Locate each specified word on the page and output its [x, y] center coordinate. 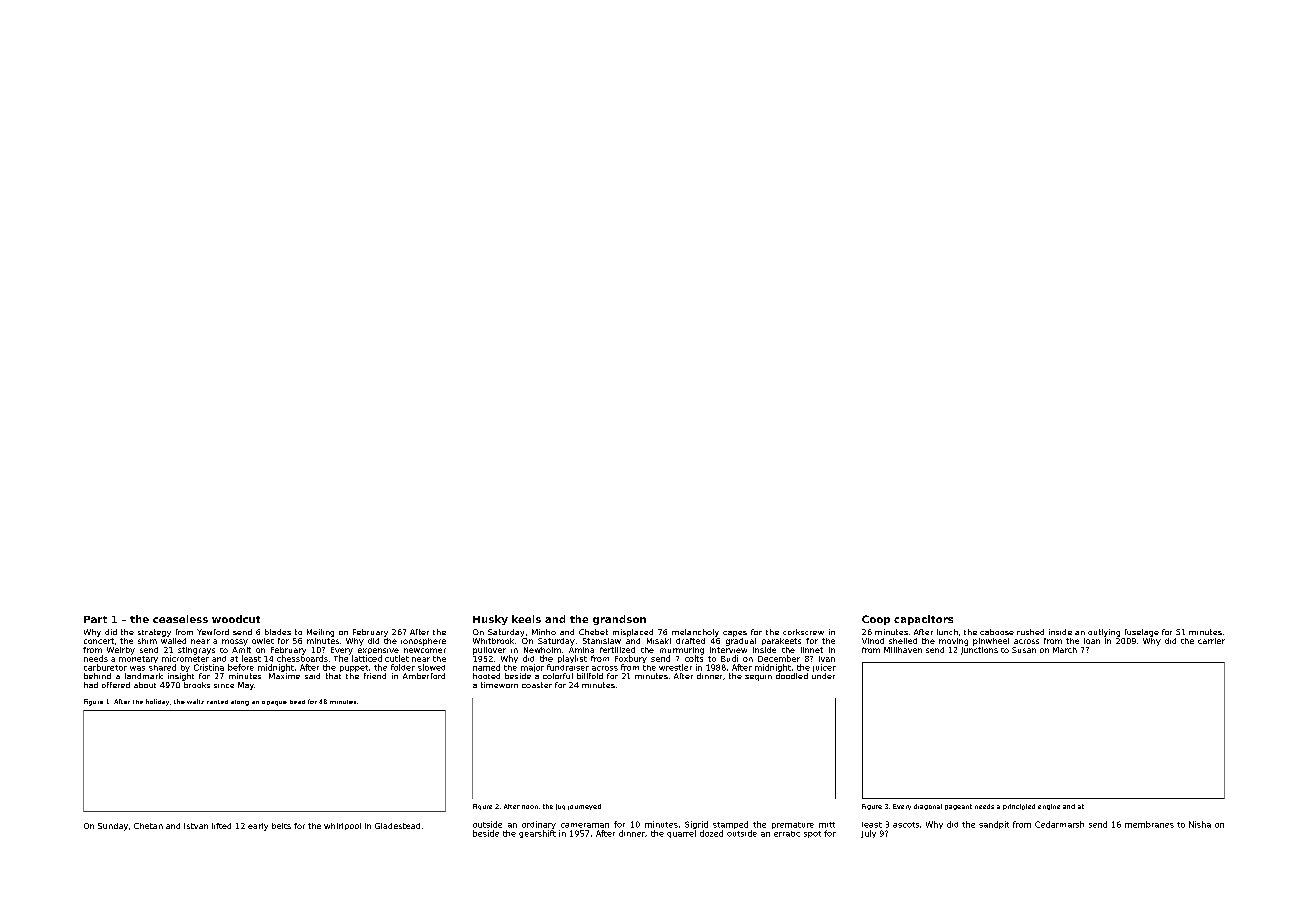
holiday [157, 702]
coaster [537, 685]
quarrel [681, 834]
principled [1019, 807]
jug [560, 807]
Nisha [1200, 824]
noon [530, 807]
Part [95, 619]
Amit [241, 650]
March [1065, 650]
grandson [619, 620]
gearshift [537, 834]
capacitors [923, 620]
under [823, 676]
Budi [729, 658]
